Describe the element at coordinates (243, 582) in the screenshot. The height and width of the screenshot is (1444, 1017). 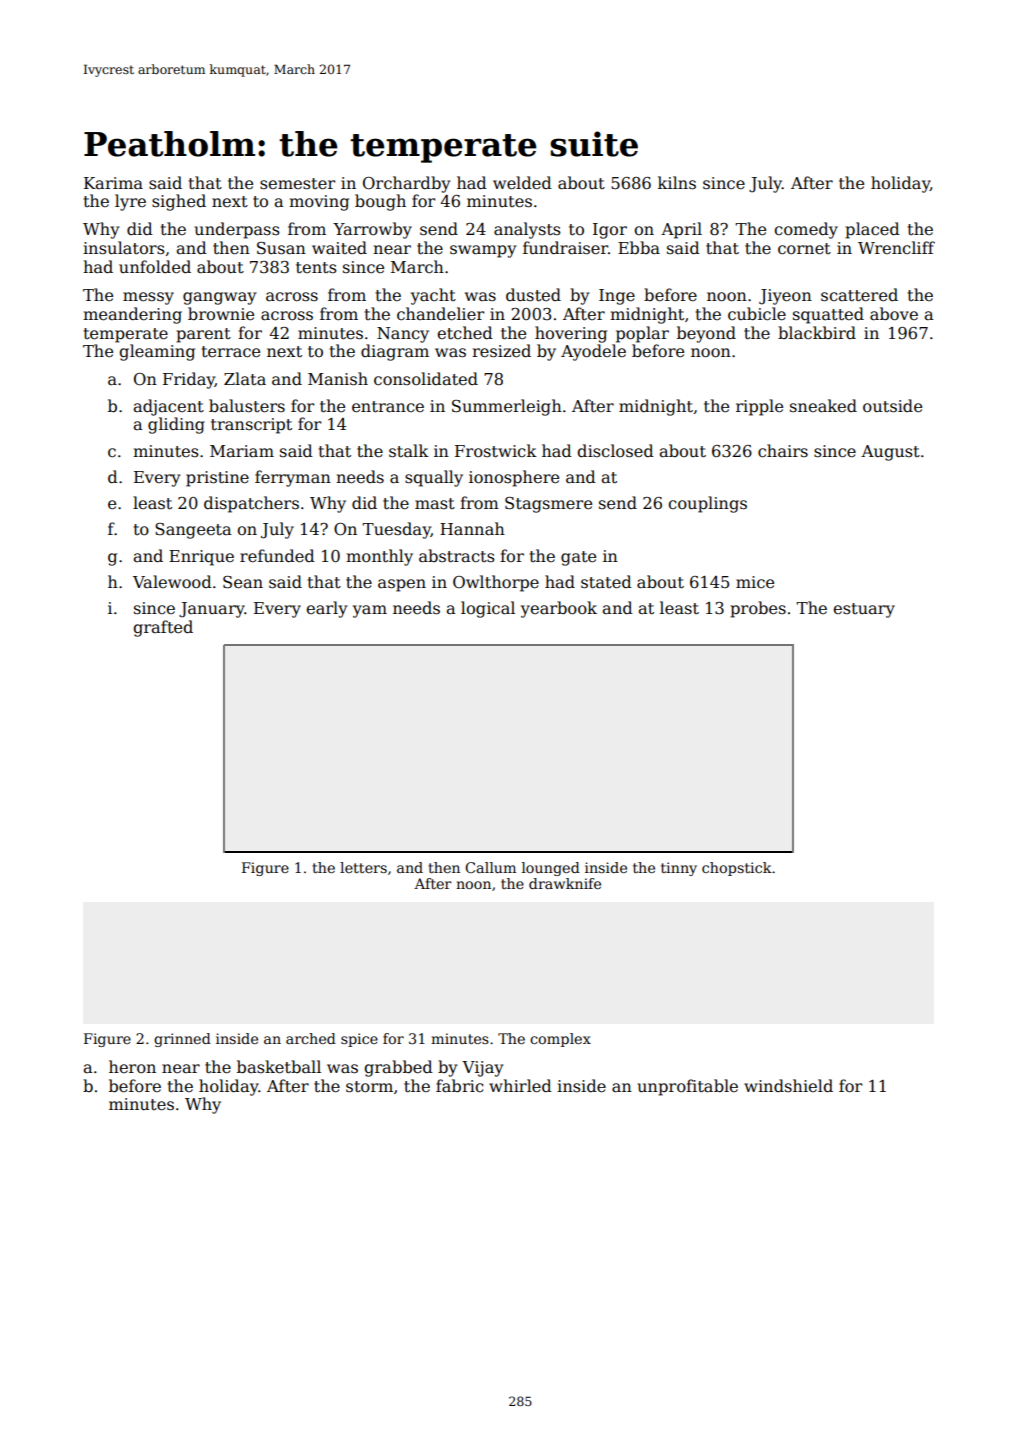
I see `Sean` at that location.
